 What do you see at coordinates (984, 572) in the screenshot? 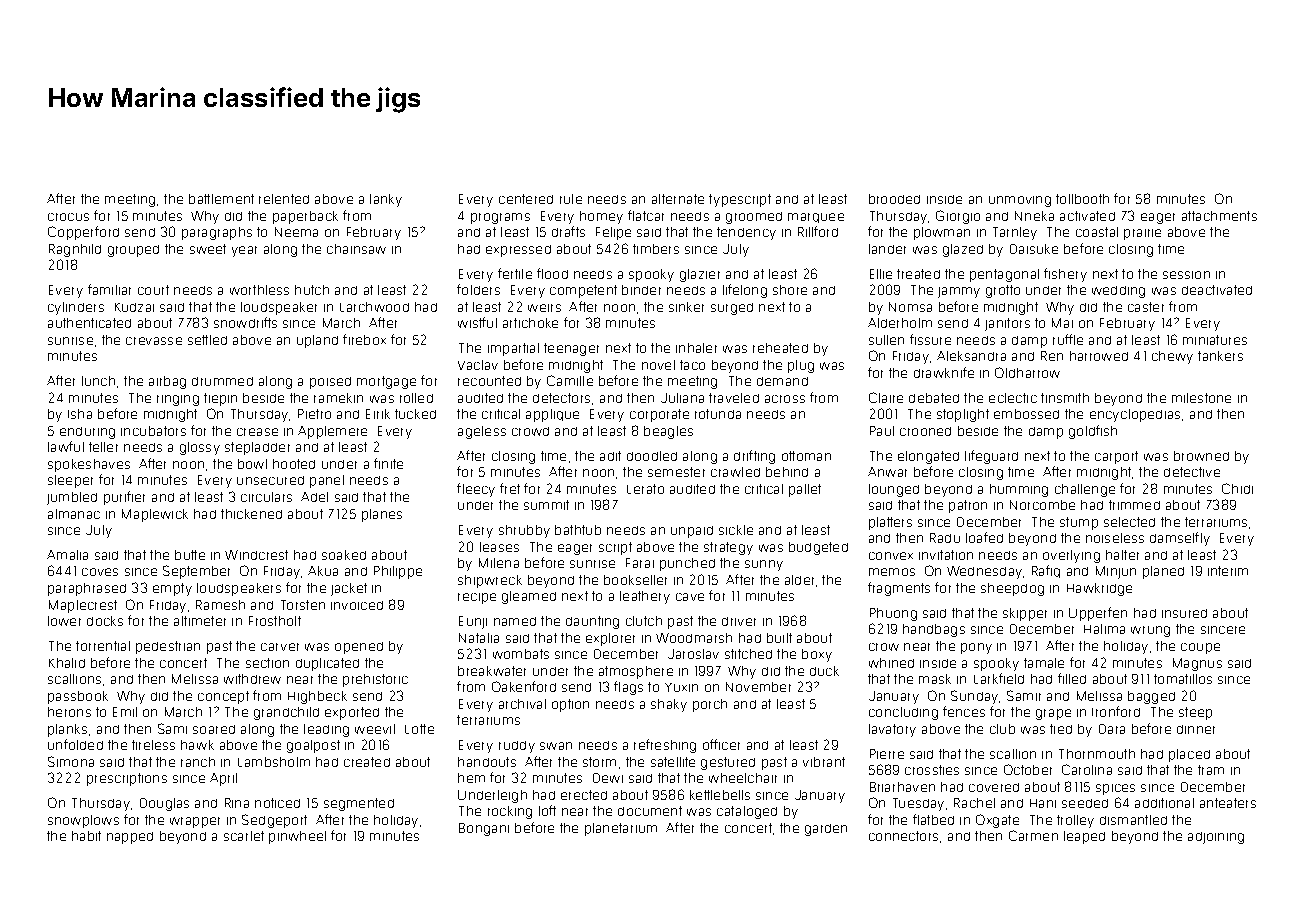
I see `Wednesday` at bounding box center [984, 572].
